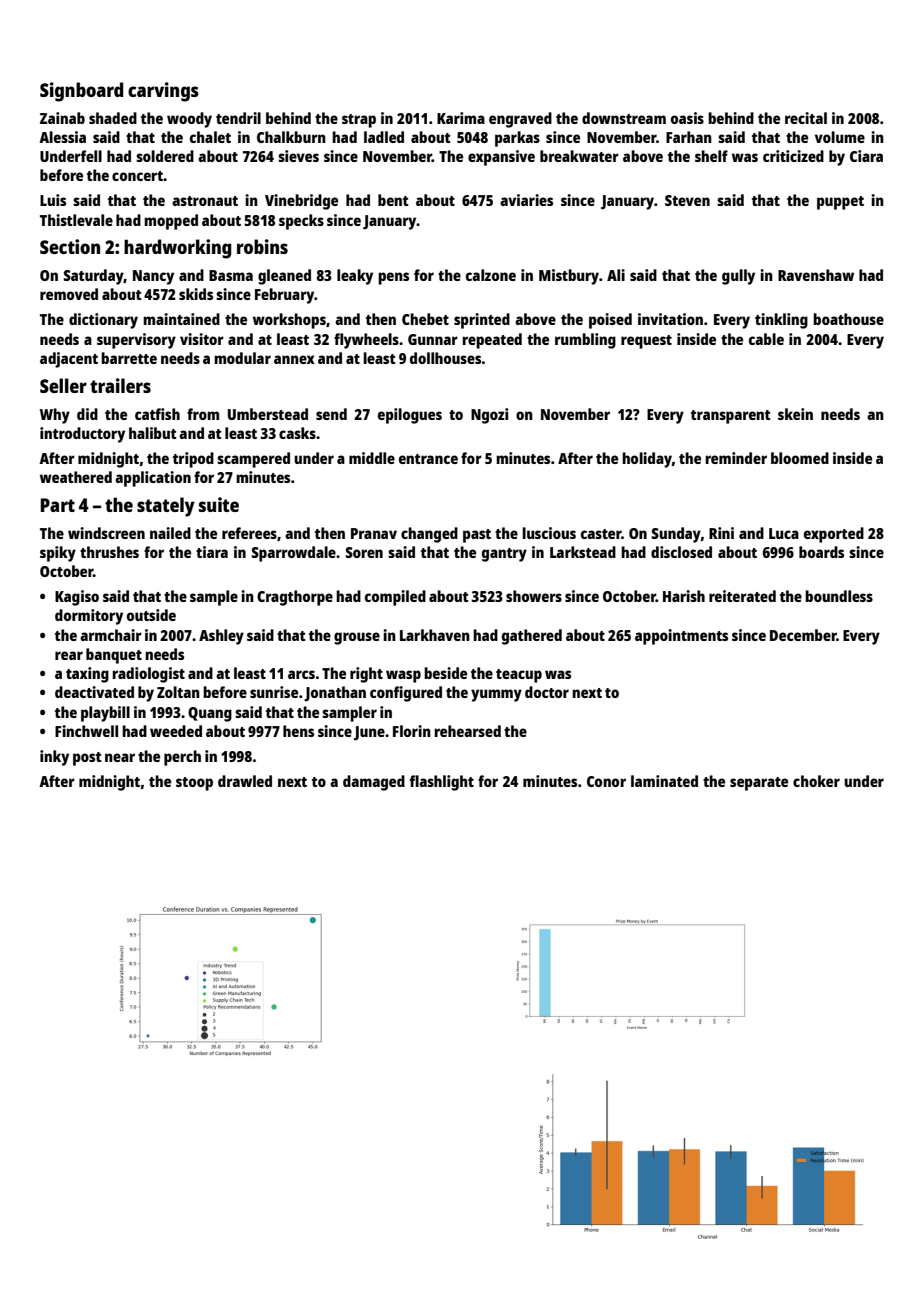 The height and width of the screenshot is (1308, 924). What do you see at coordinates (839, 596) in the screenshot?
I see `boundless` at bounding box center [839, 596].
